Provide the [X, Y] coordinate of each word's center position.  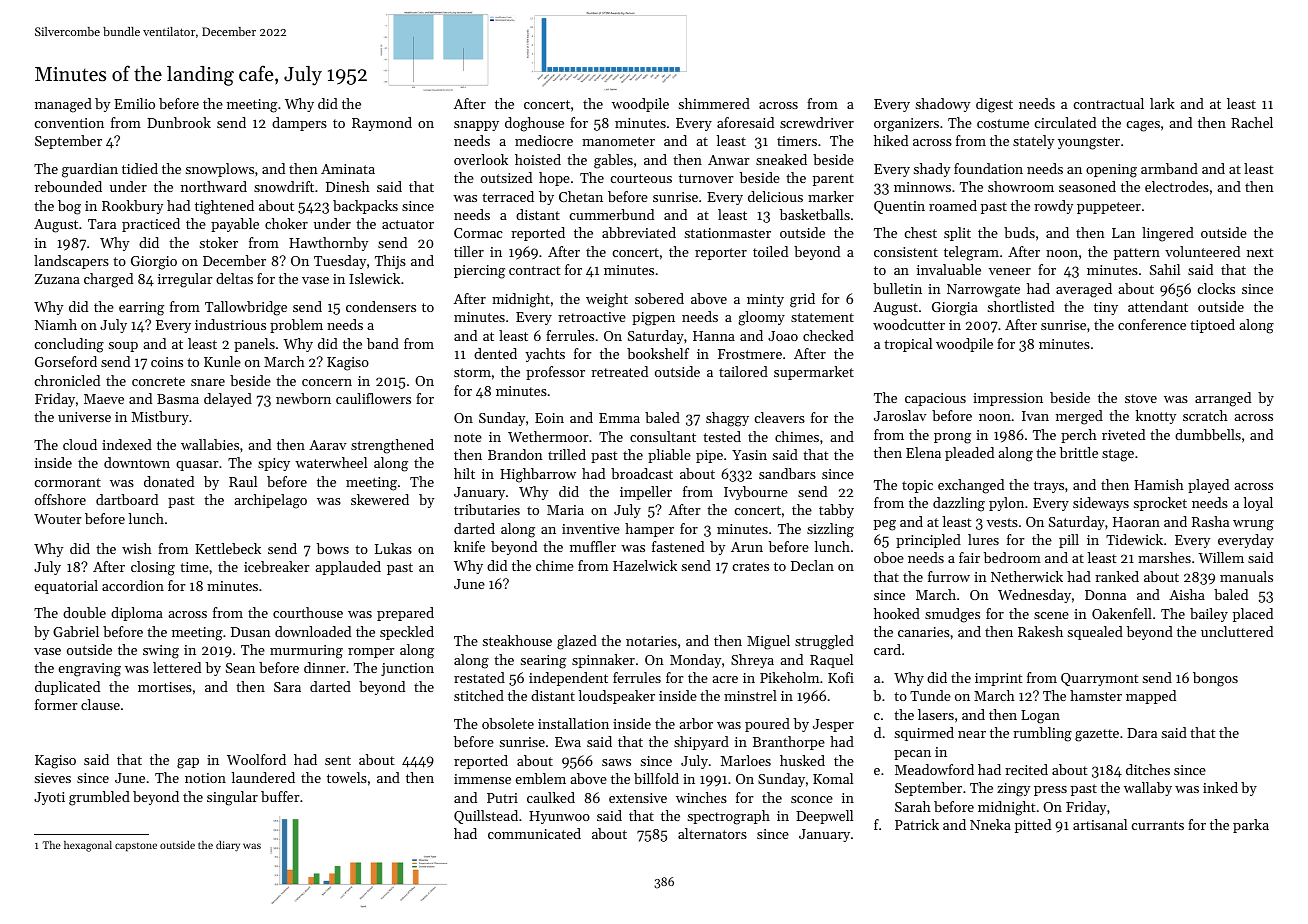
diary [228, 846]
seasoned [1087, 186]
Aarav [328, 445]
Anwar [729, 160]
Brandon [515, 454]
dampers [299, 124]
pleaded [969, 454]
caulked [551, 797]
